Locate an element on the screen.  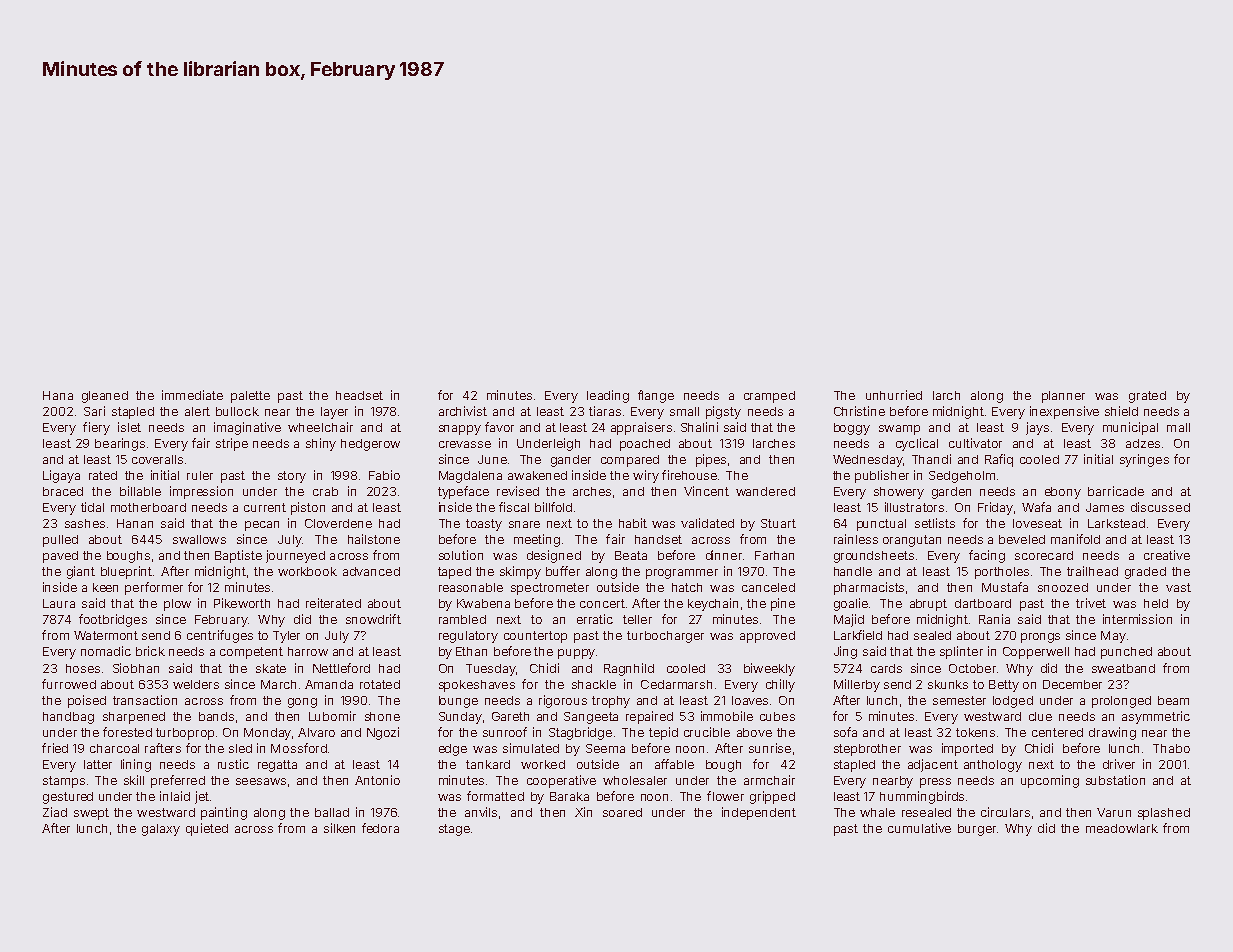
unhurried is located at coordinates (894, 395).
